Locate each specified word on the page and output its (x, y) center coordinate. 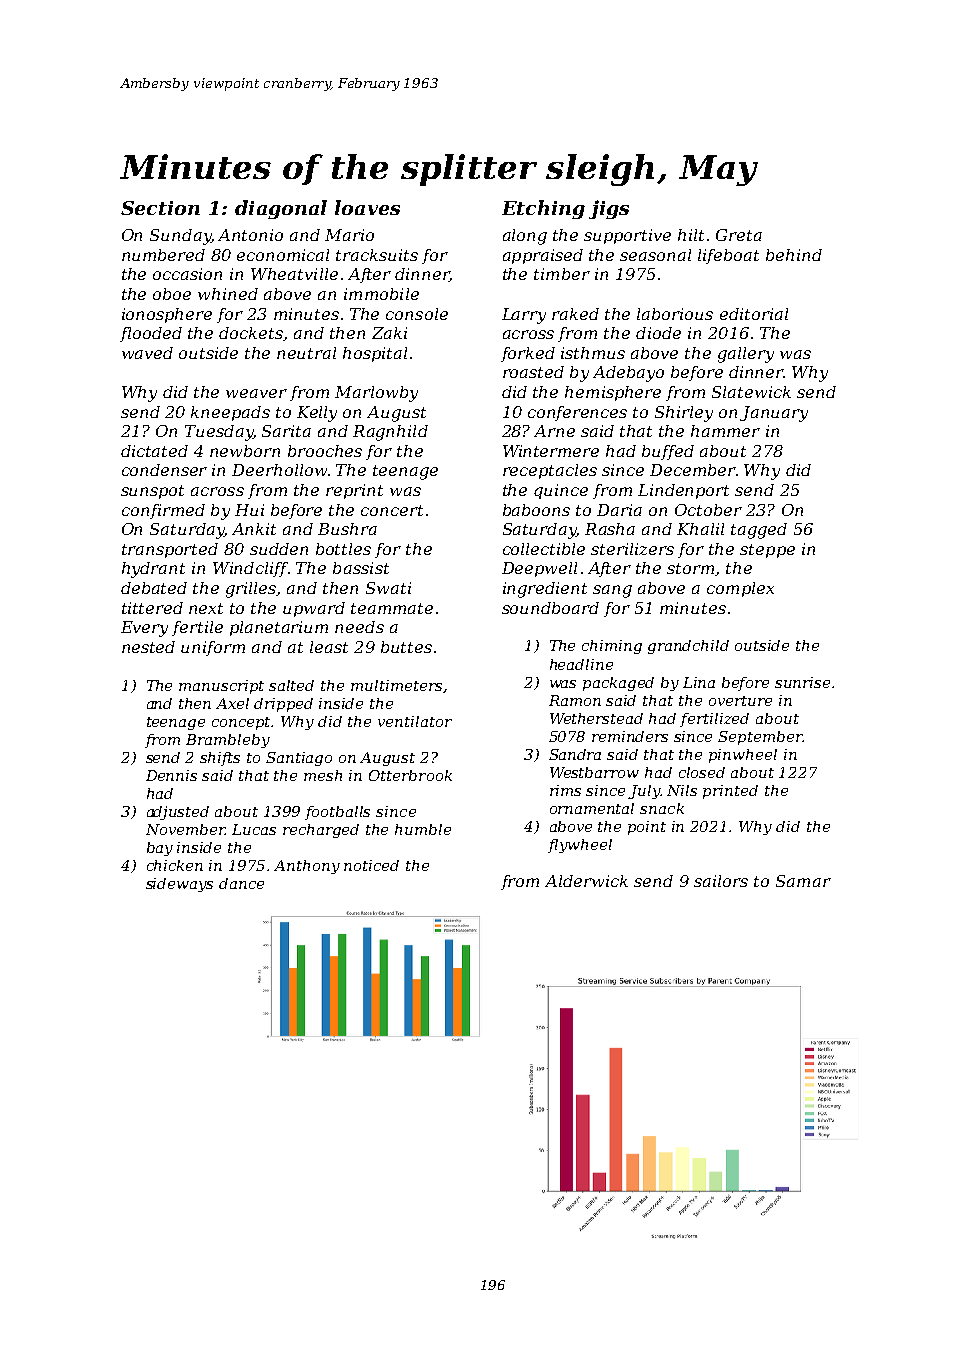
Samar (803, 881)
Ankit (254, 529)
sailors (721, 881)
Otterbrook (410, 775)
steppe (767, 551)
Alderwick (586, 881)
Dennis (171, 775)
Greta (739, 235)
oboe (172, 294)
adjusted (178, 813)
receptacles (550, 471)
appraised (543, 256)
